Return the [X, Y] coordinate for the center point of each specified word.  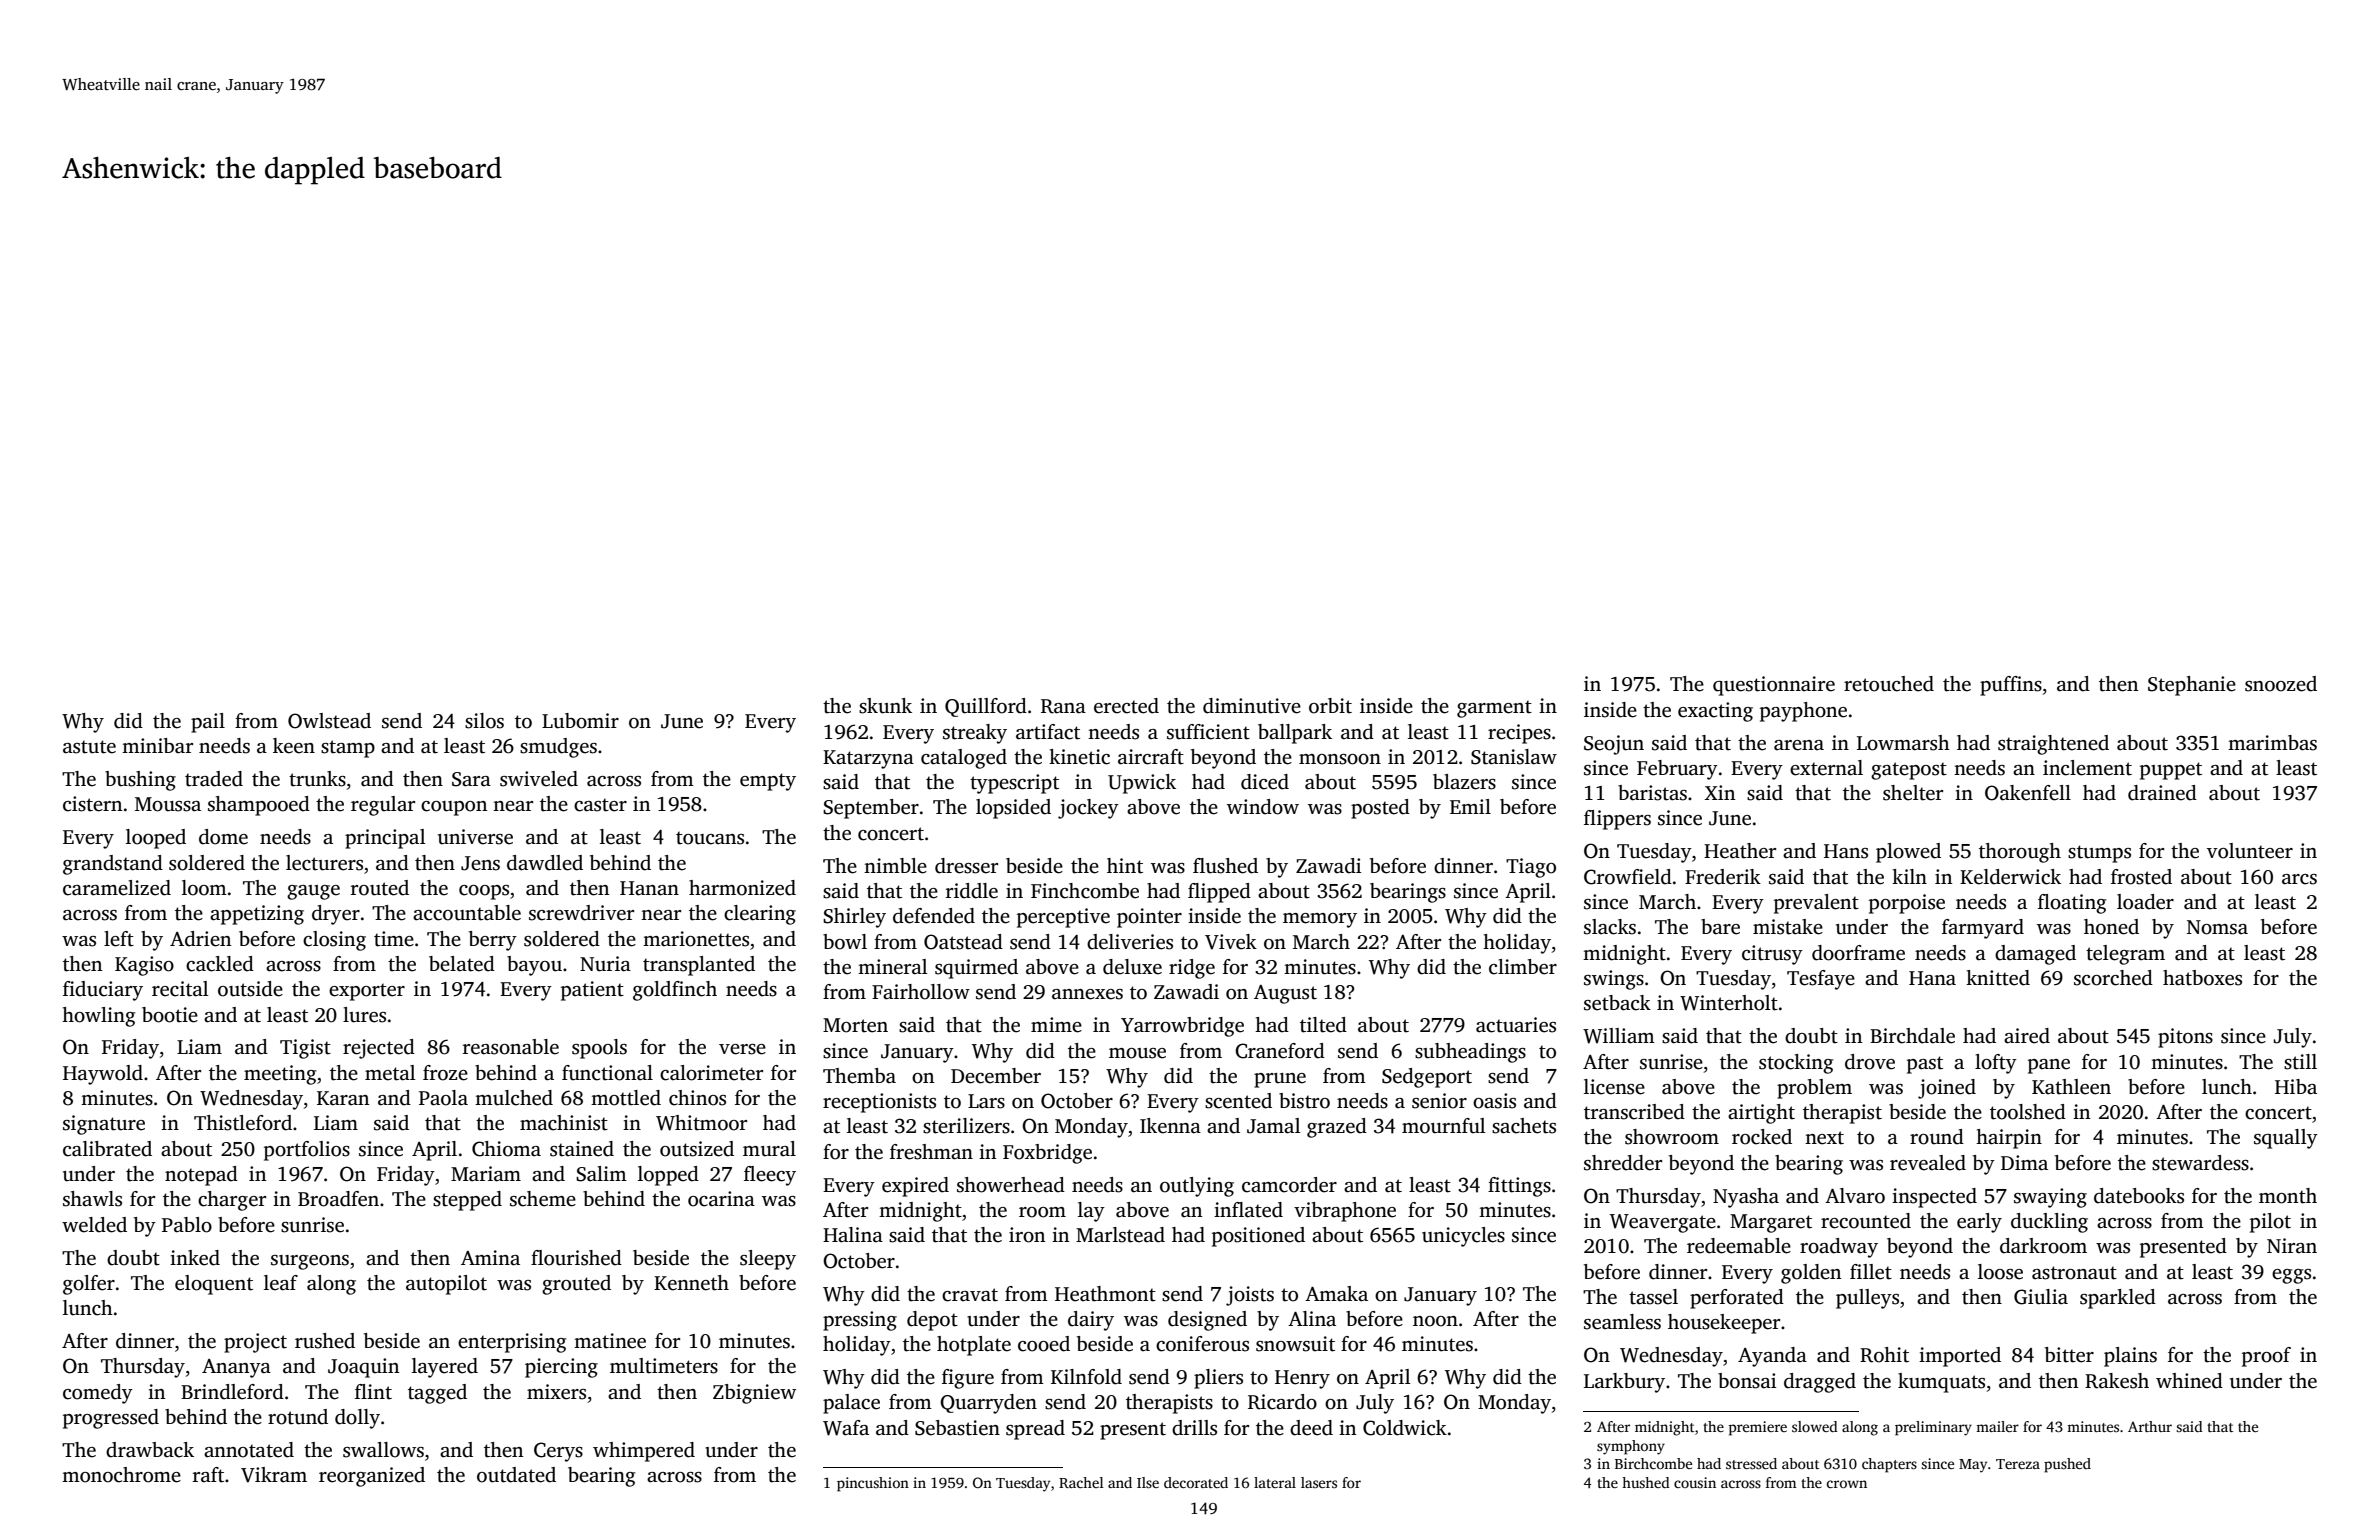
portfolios [307, 1151]
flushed [1225, 866]
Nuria [605, 964]
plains [2130, 1357]
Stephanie [2192, 686]
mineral [893, 967]
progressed [111, 1419]
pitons [2185, 1038]
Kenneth [691, 1283]
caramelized [117, 888]
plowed [1908, 853]
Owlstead [329, 721]
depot [932, 1321]
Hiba [2296, 1087]
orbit [1330, 706]
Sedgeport [1427, 1078]
